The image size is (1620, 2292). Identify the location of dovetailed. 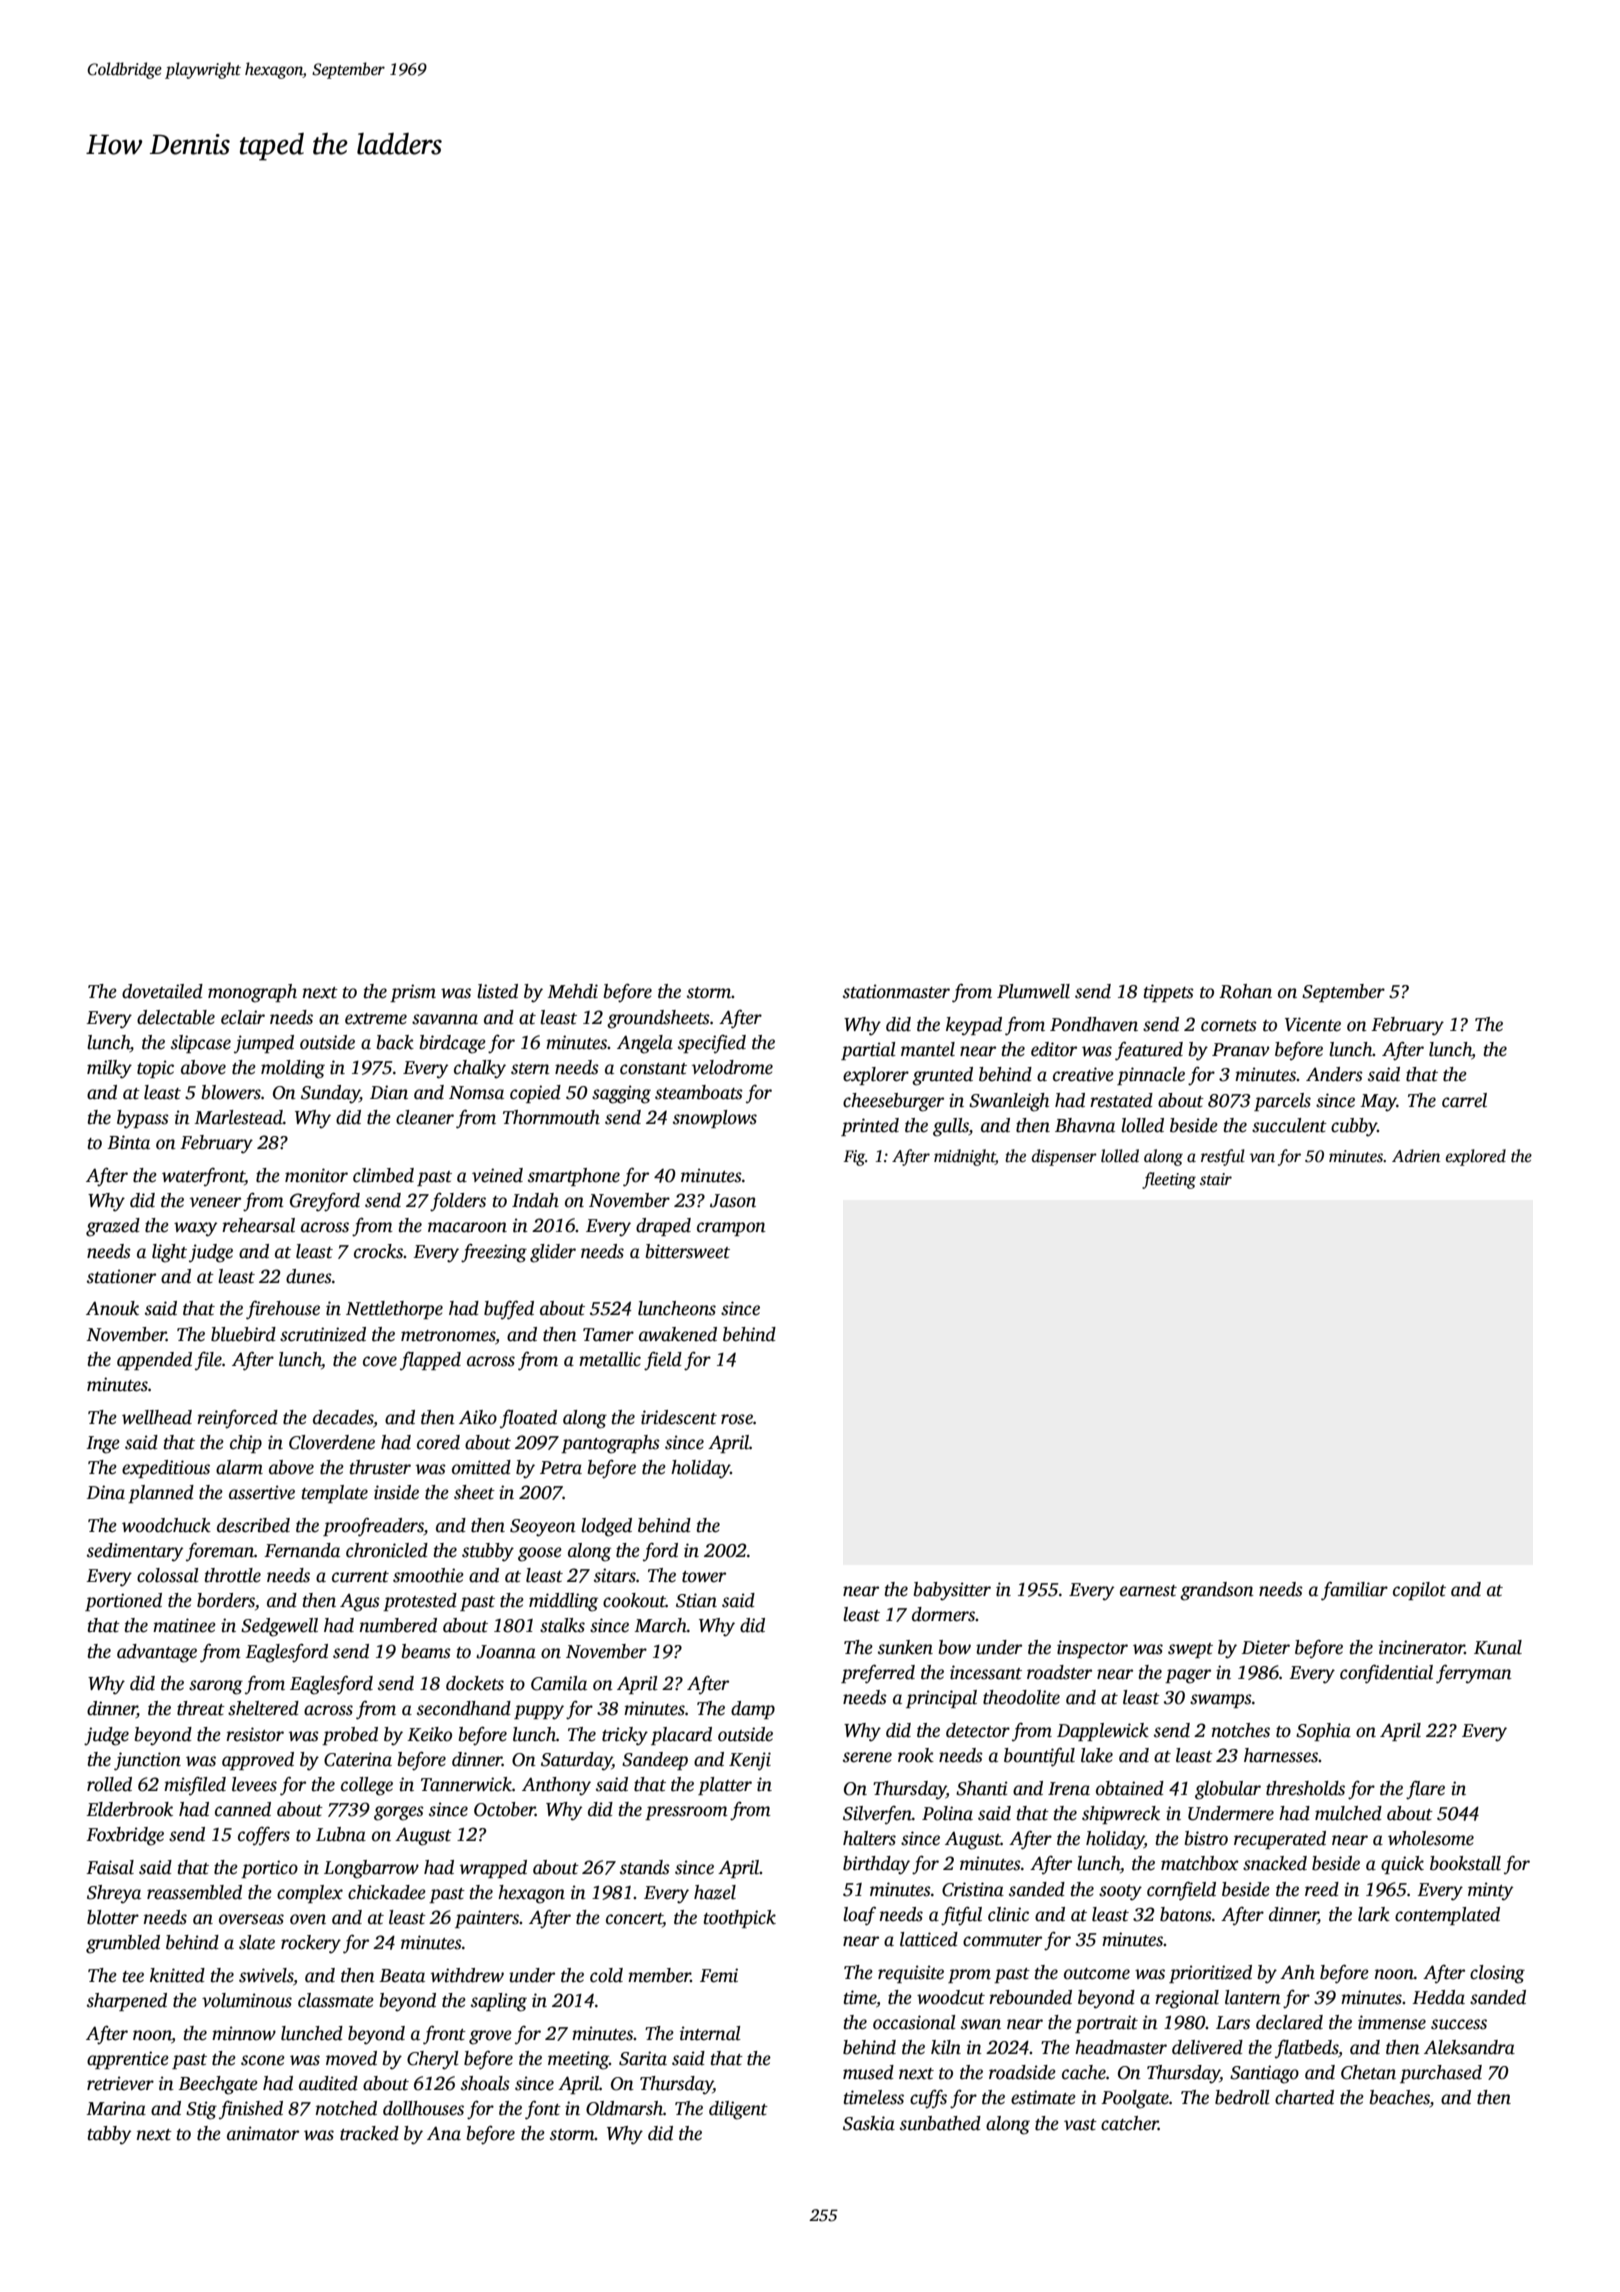
(162, 991).
